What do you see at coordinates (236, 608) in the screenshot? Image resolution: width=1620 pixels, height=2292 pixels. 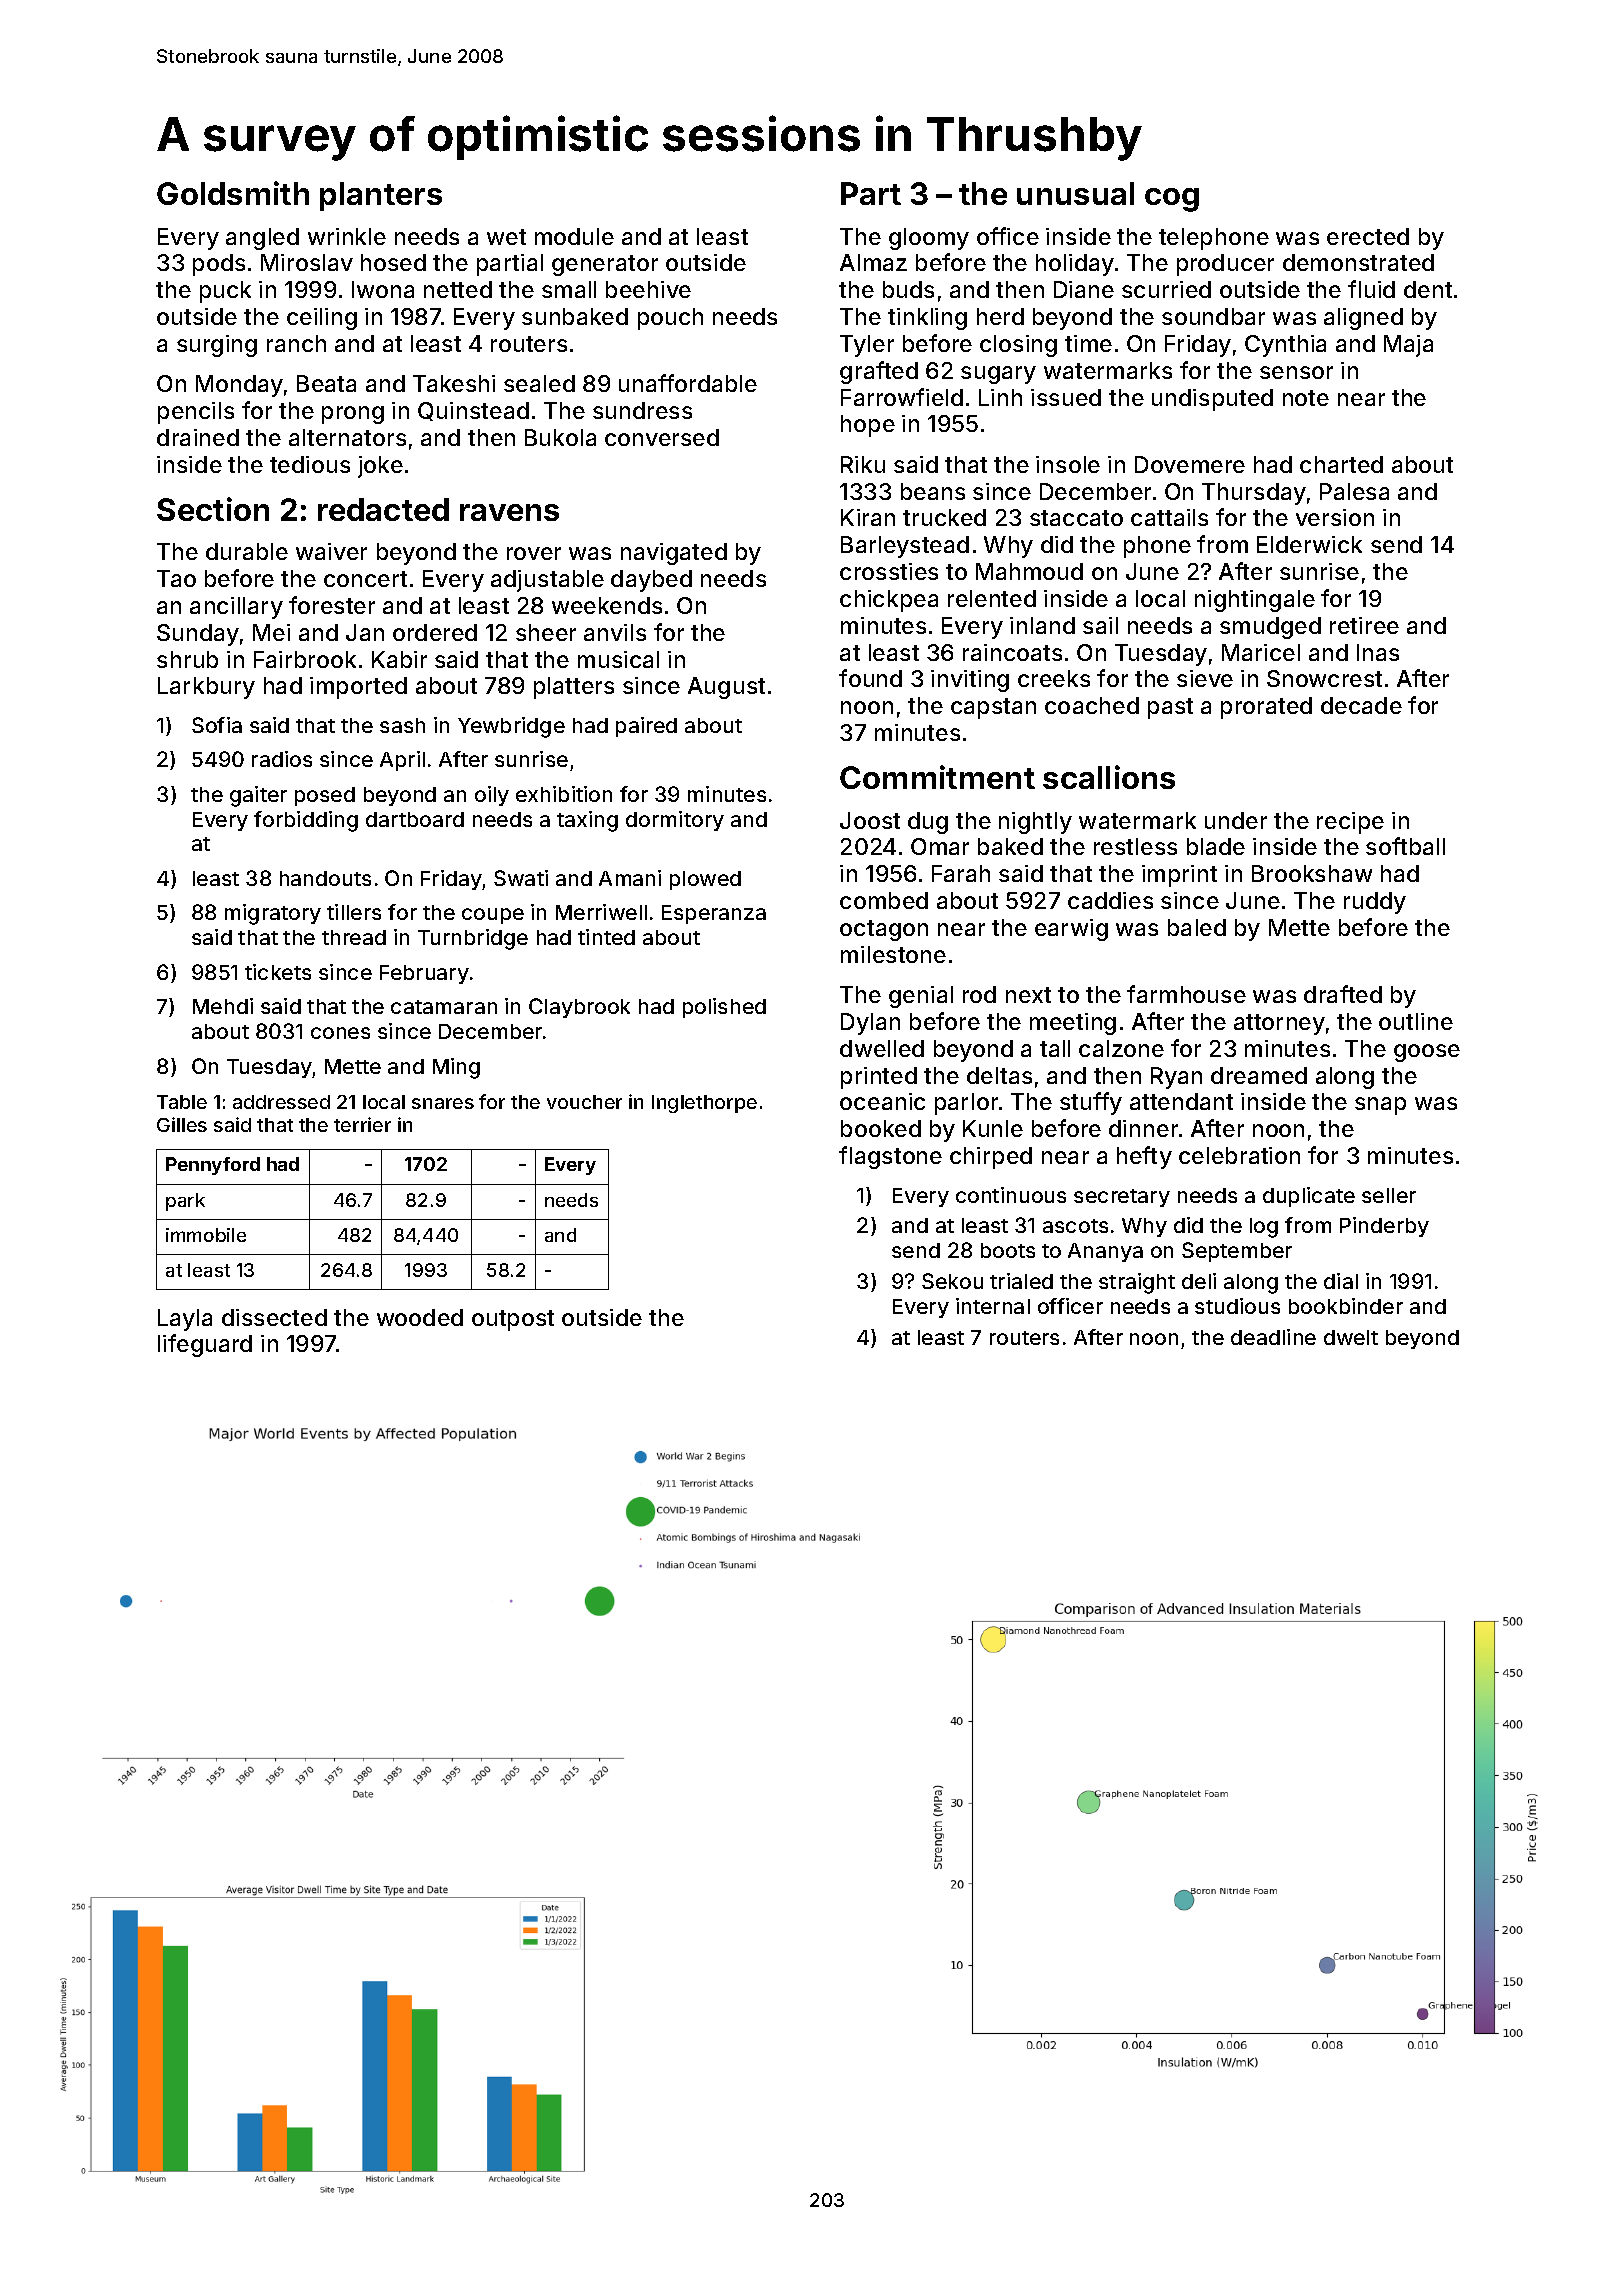 I see `ancillary` at bounding box center [236, 608].
